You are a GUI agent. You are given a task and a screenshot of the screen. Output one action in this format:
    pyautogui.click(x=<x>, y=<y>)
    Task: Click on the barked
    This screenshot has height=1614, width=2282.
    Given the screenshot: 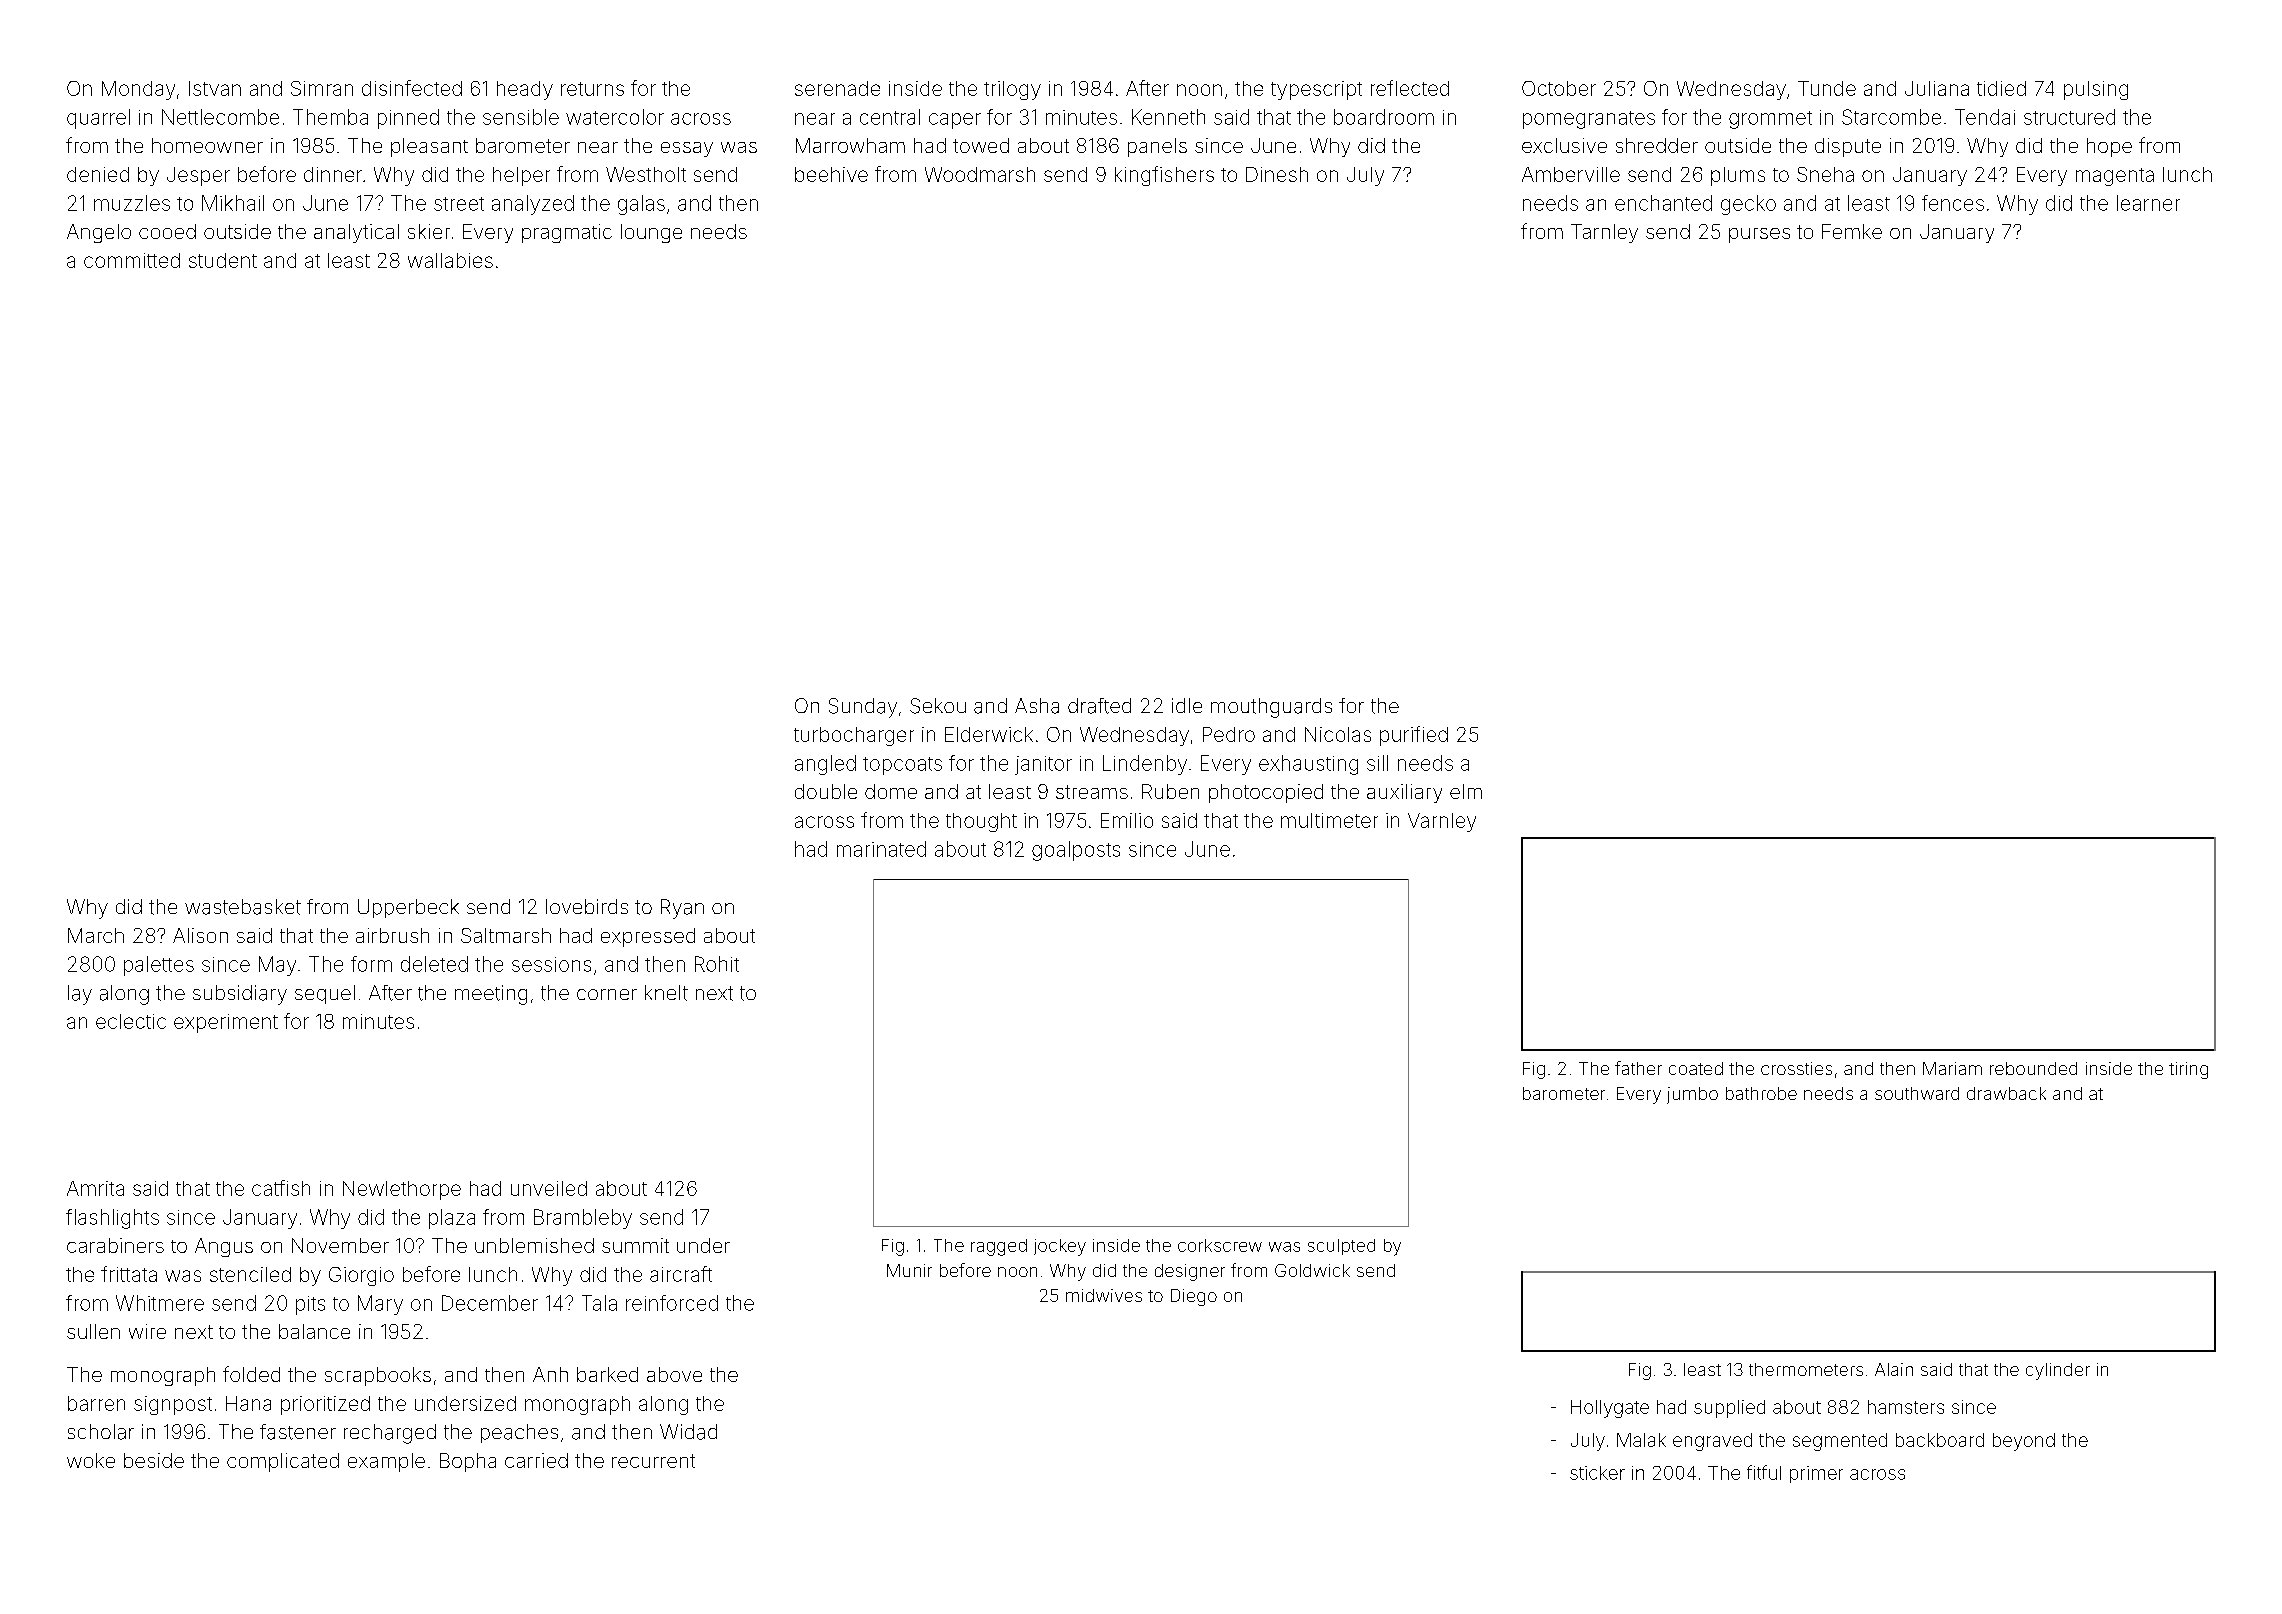 What is the action you would take?
    pyautogui.click(x=607, y=1374)
